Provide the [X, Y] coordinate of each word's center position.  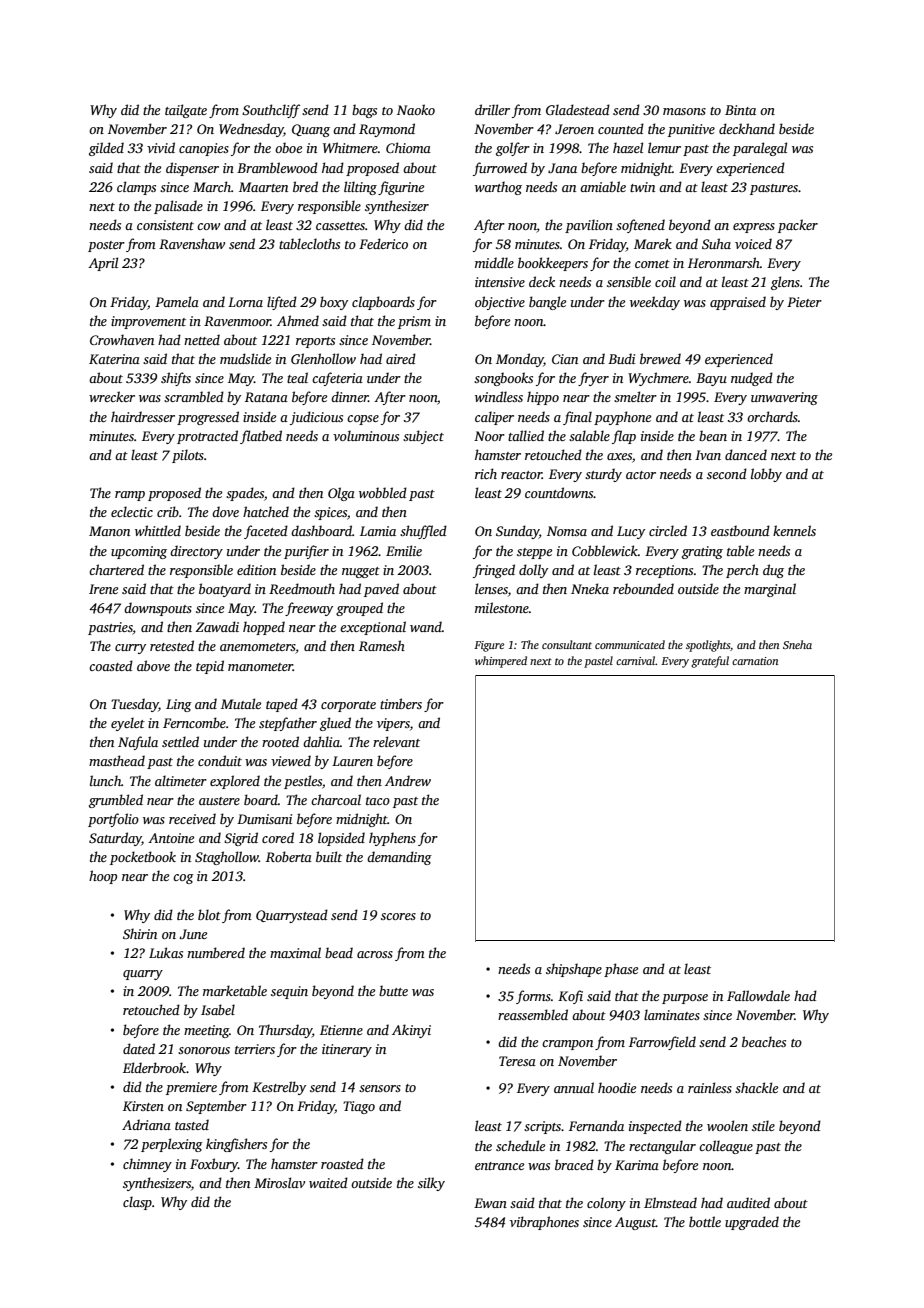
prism [414, 322]
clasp [137, 1203]
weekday [655, 303]
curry [130, 649]
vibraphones [544, 1223]
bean [713, 435]
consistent [165, 225]
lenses [491, 588]
